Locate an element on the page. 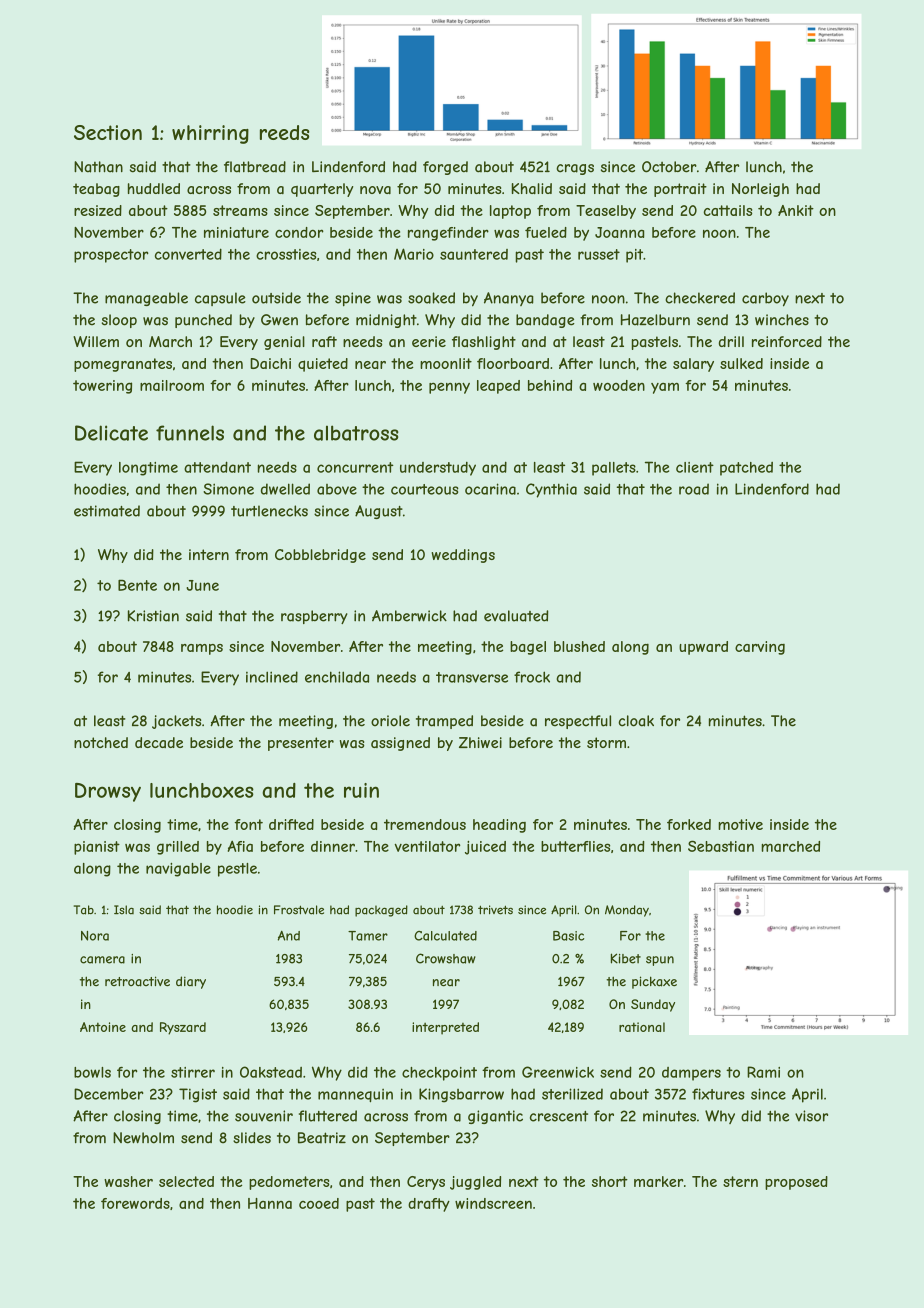 This document has width=924, height=1308. Kristian is located at coordinates (153, 616).
